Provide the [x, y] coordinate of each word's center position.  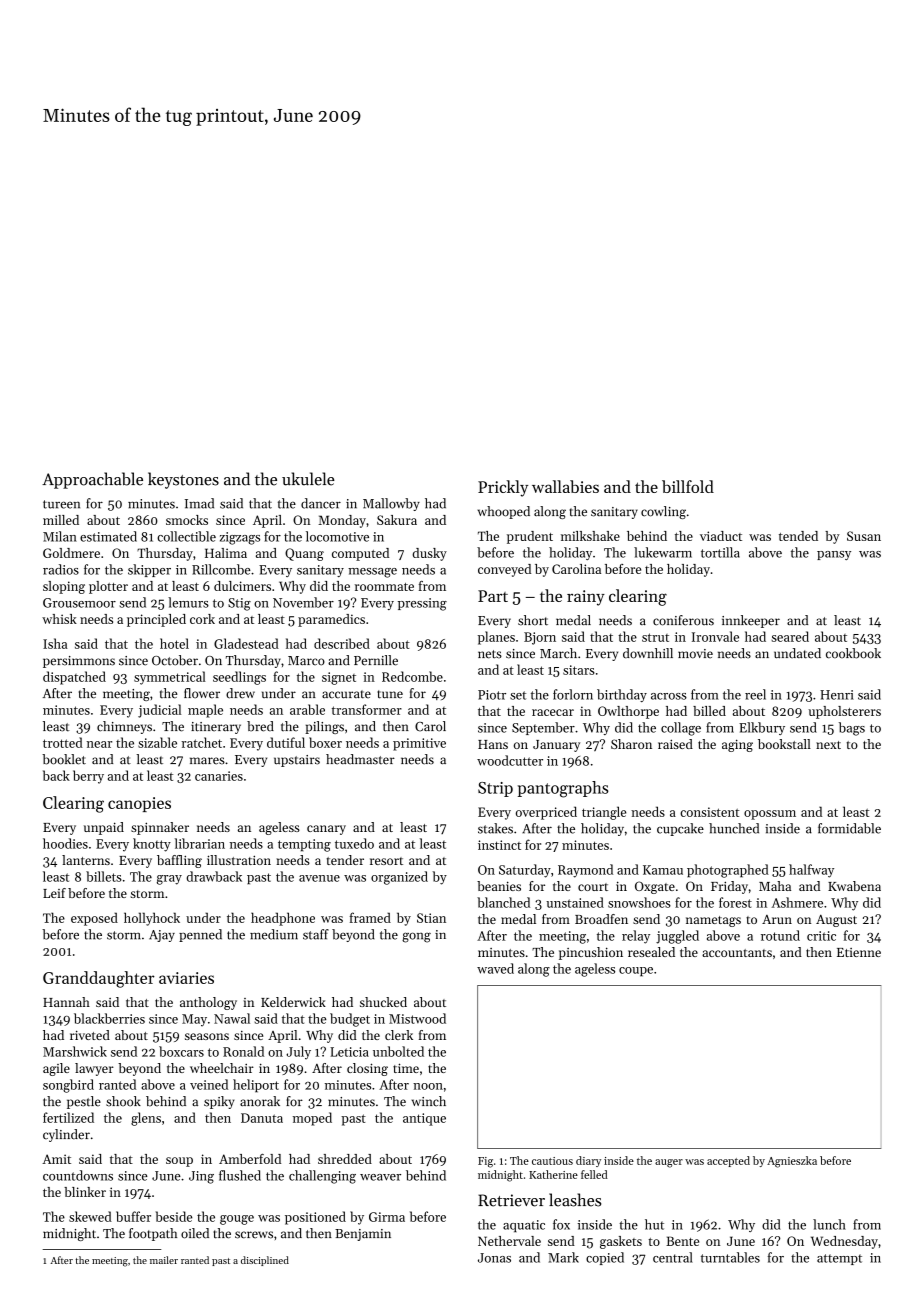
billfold [688, 486]
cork [202, 619]
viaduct [721, 536]
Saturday [525, 871]
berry [88, 777]
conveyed [504, 570]
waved [495, 968]
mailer [164, 1260]
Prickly [503, 488]
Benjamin [363, 1235]
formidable [849, 828]
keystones [183, 480]
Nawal [232, 1018]
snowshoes [639, 902]
